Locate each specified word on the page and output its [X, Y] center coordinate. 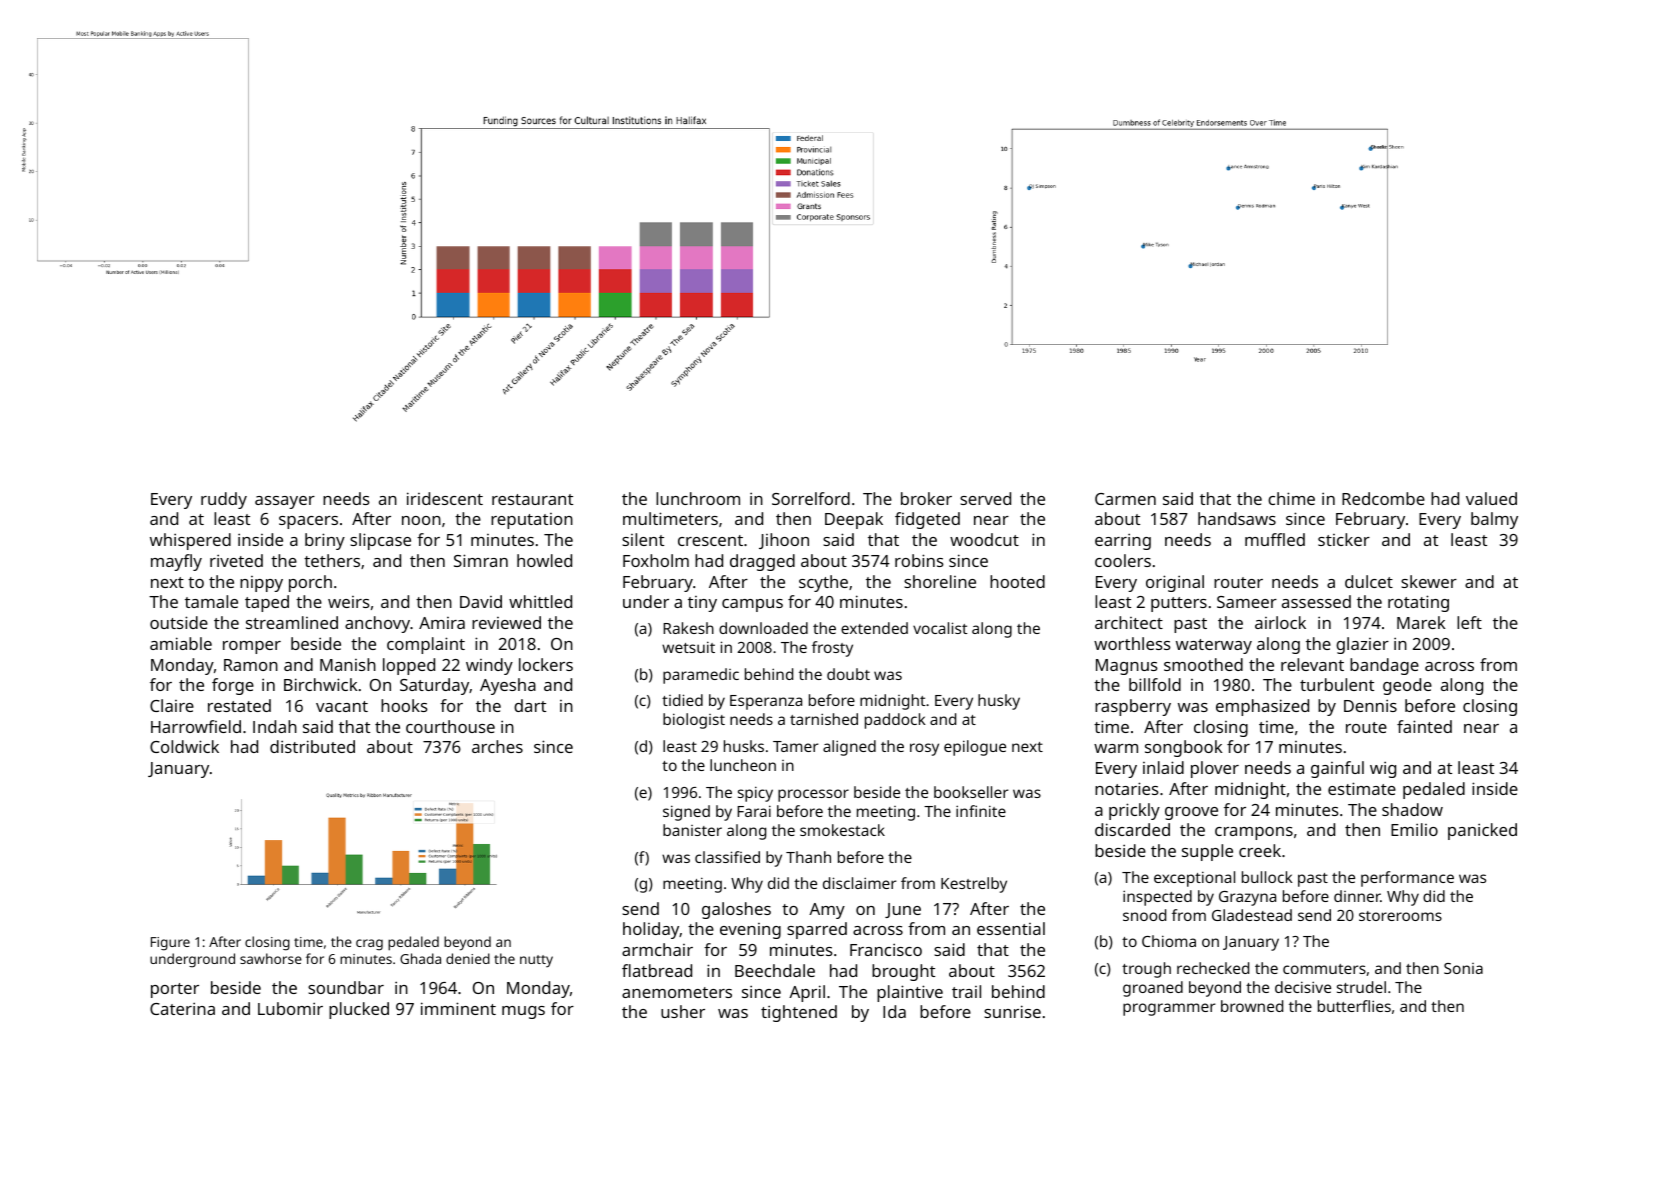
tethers [332, 560]
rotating [1418, 603]
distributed [312, 746]
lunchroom [698, 498]
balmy [1494, 520]
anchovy [377, 624]
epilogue [975, 748]
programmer [1169, 1009]
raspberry [1133, 707]
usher [683, 1011]
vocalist [940, 628]
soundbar [346, 987]
